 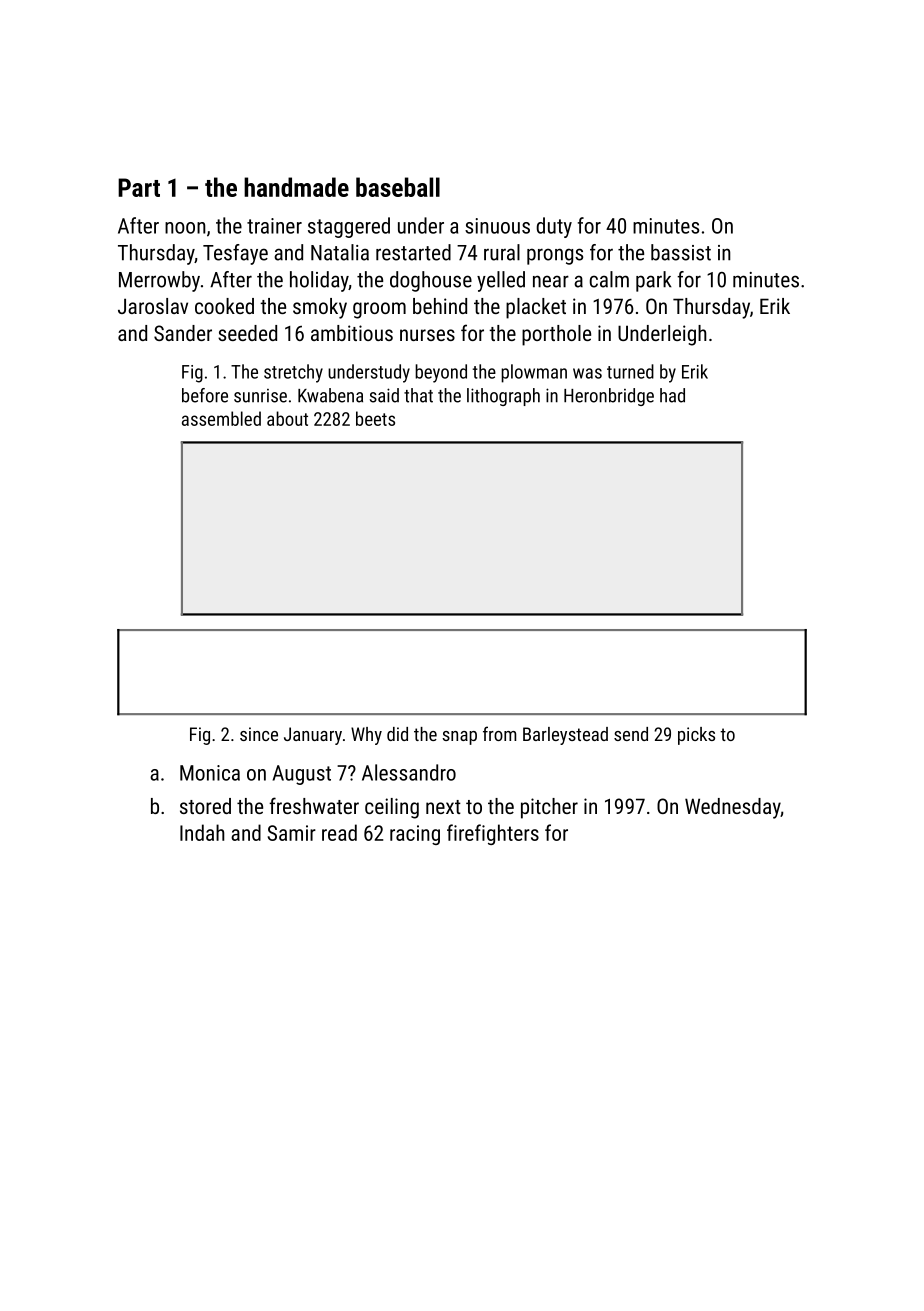 I want to click on send, so click(x=631, y=734).
